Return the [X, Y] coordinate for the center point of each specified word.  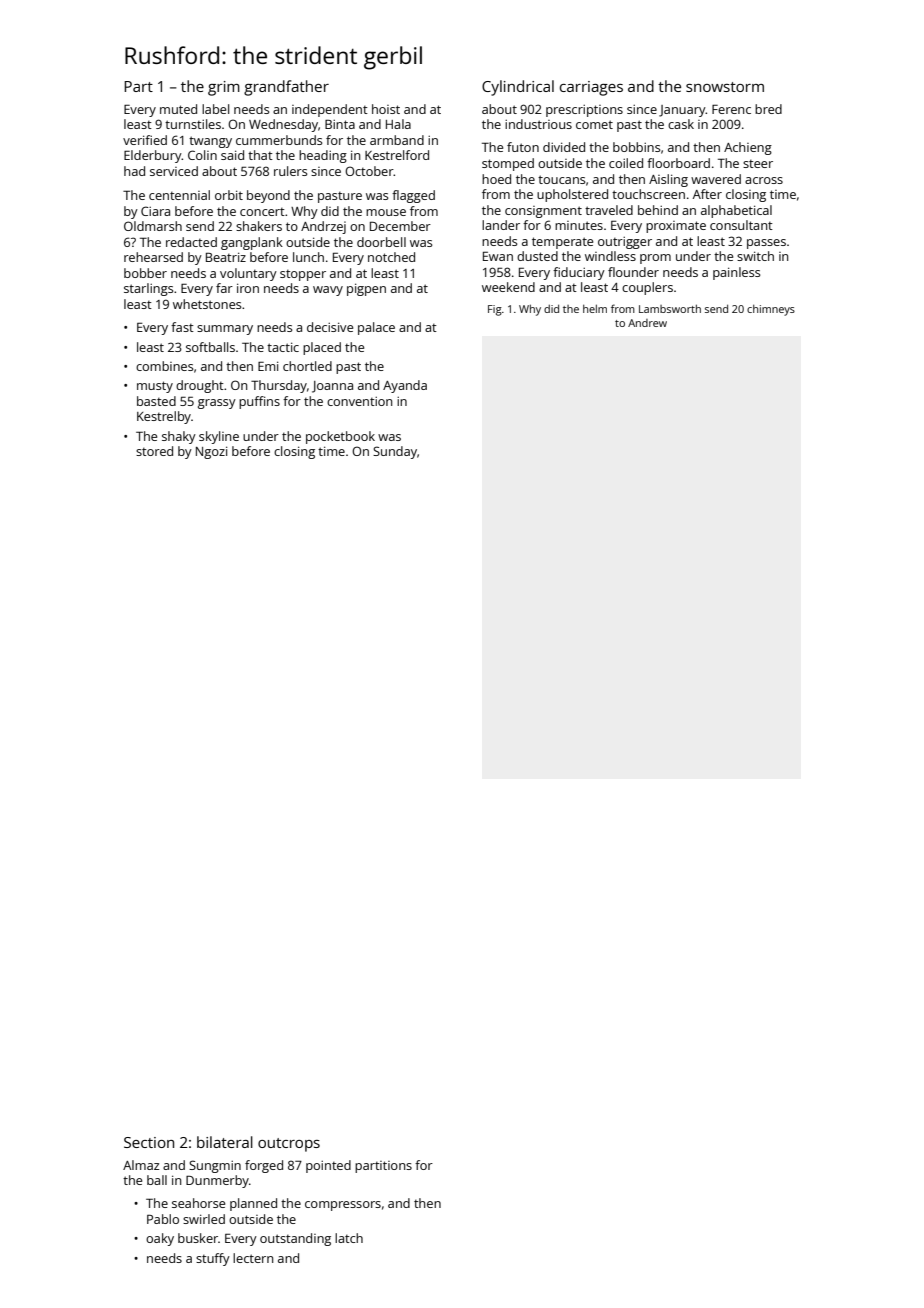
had [134, 171]
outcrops [289, 1145]
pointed [328, 1166]
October [369, 171]
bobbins [636, 147]
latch [349, 1238]
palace [376, 328]
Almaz [141, 1165]
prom [655, 259]
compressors [343, 1206]
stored [154, 451]
